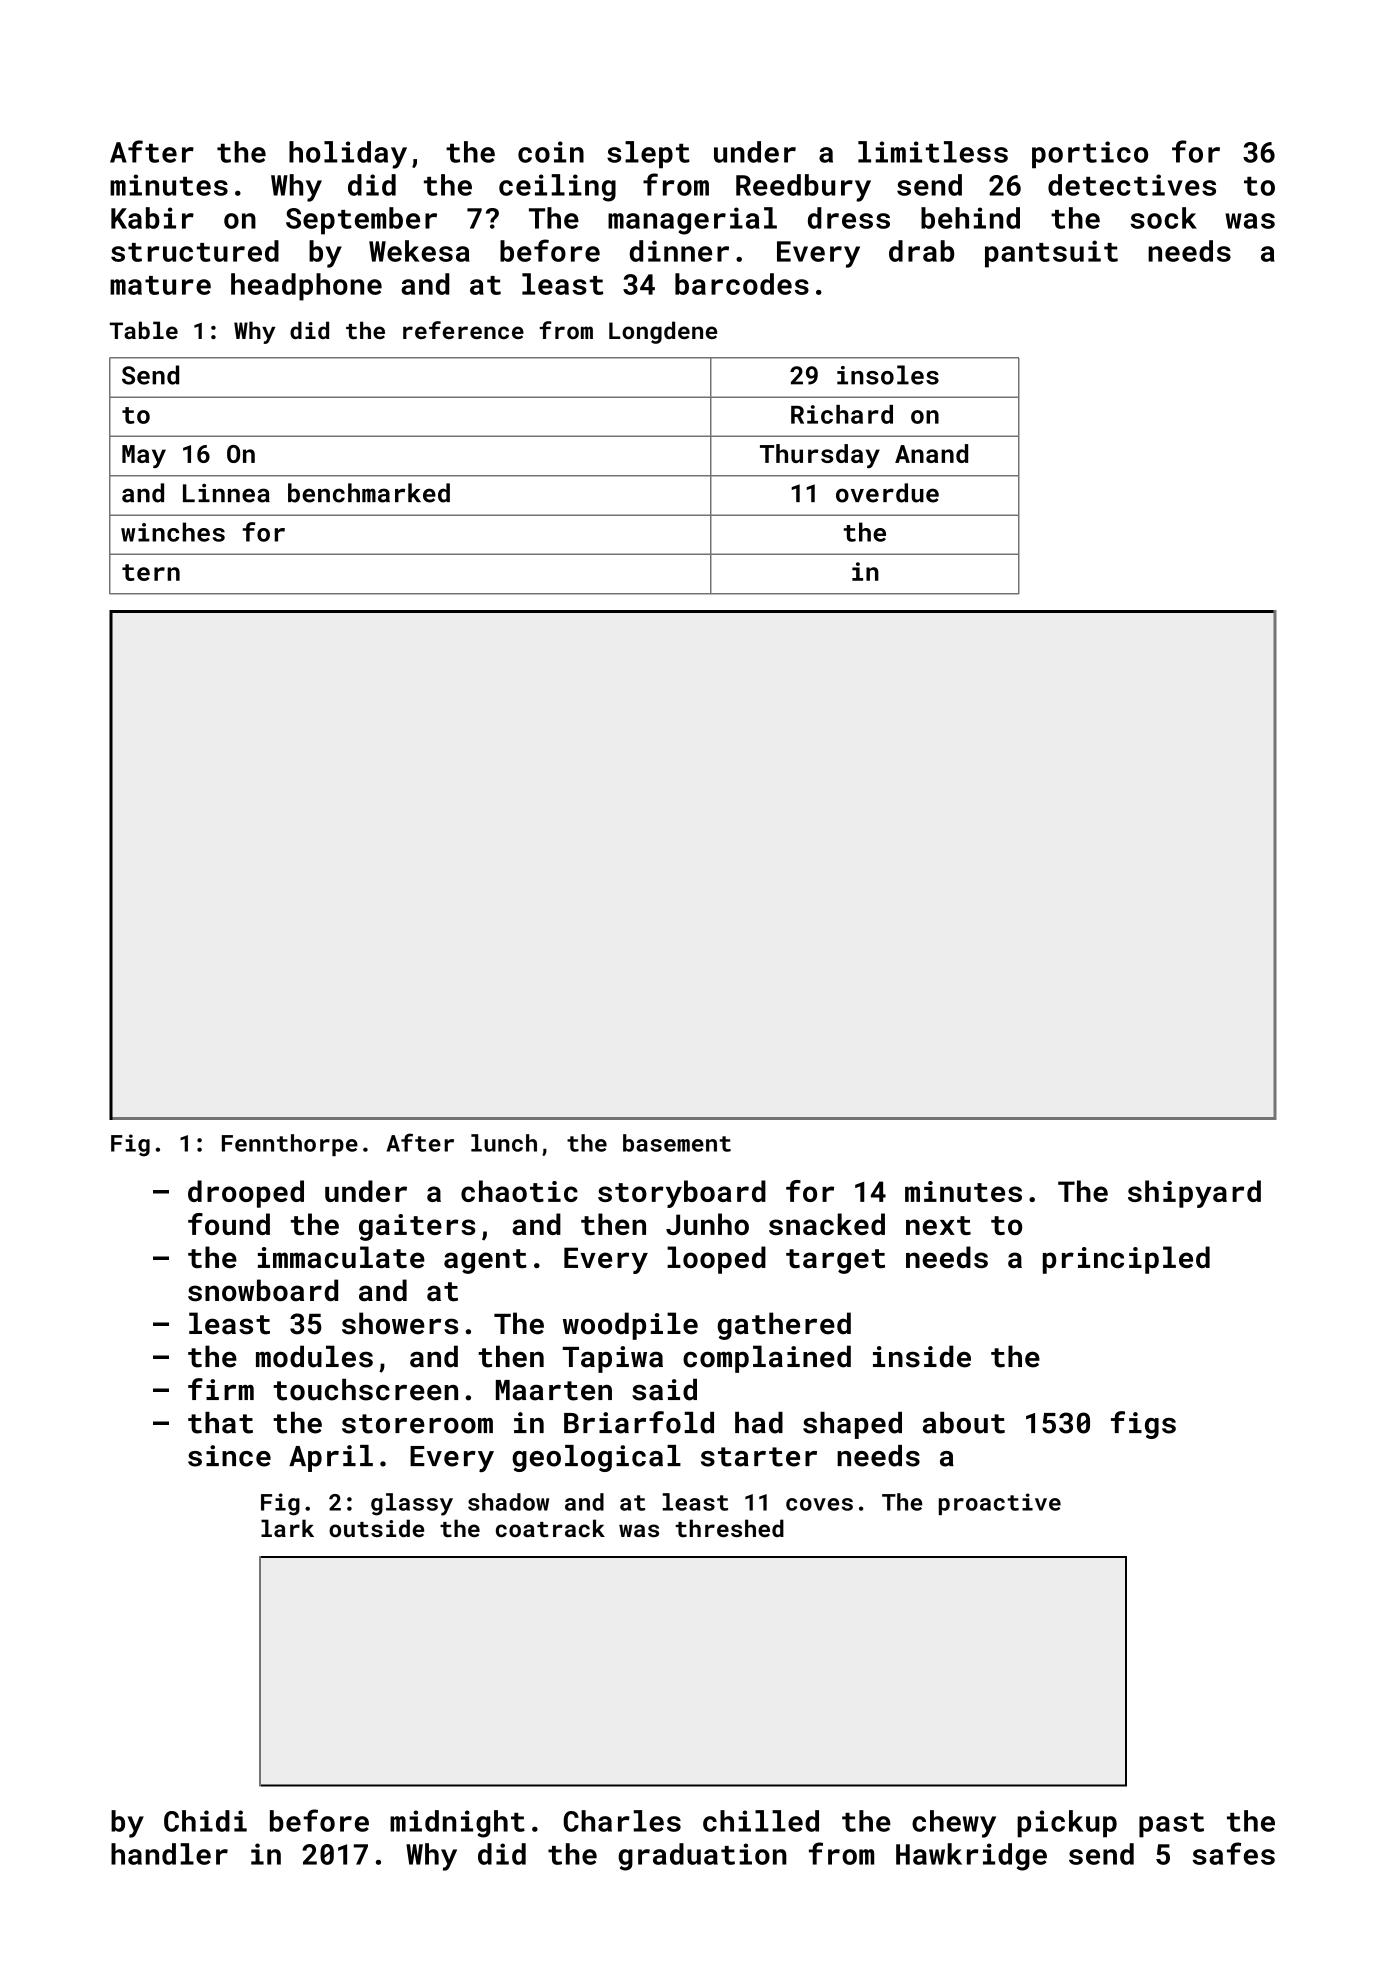  I want to click on Fennthorpe, so click(290, 1145).
